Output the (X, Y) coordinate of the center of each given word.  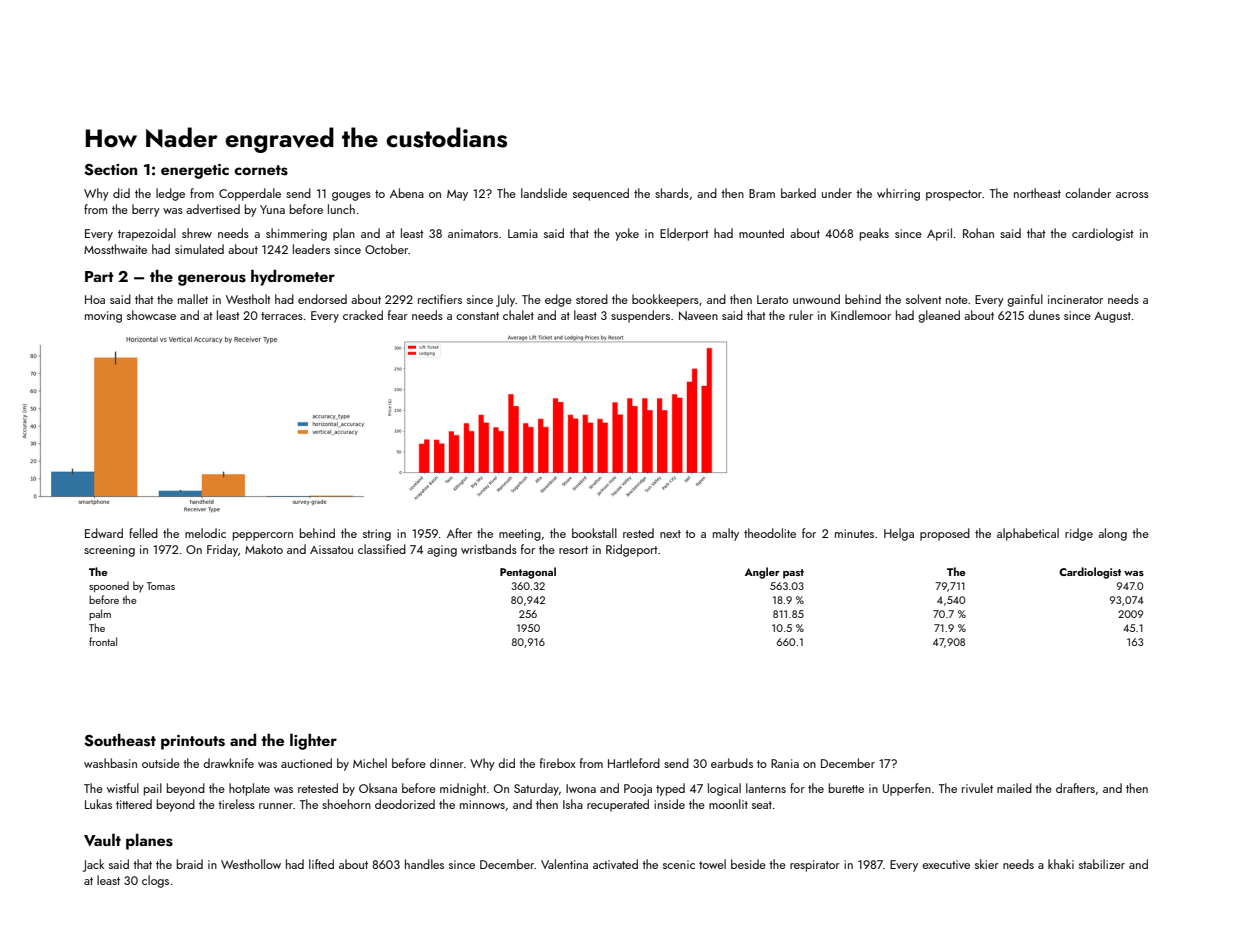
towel (712, 864)
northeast (1037, 193)
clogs (155, 881)
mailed (1014, 788)
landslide (544, 193)
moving (103, 317)
